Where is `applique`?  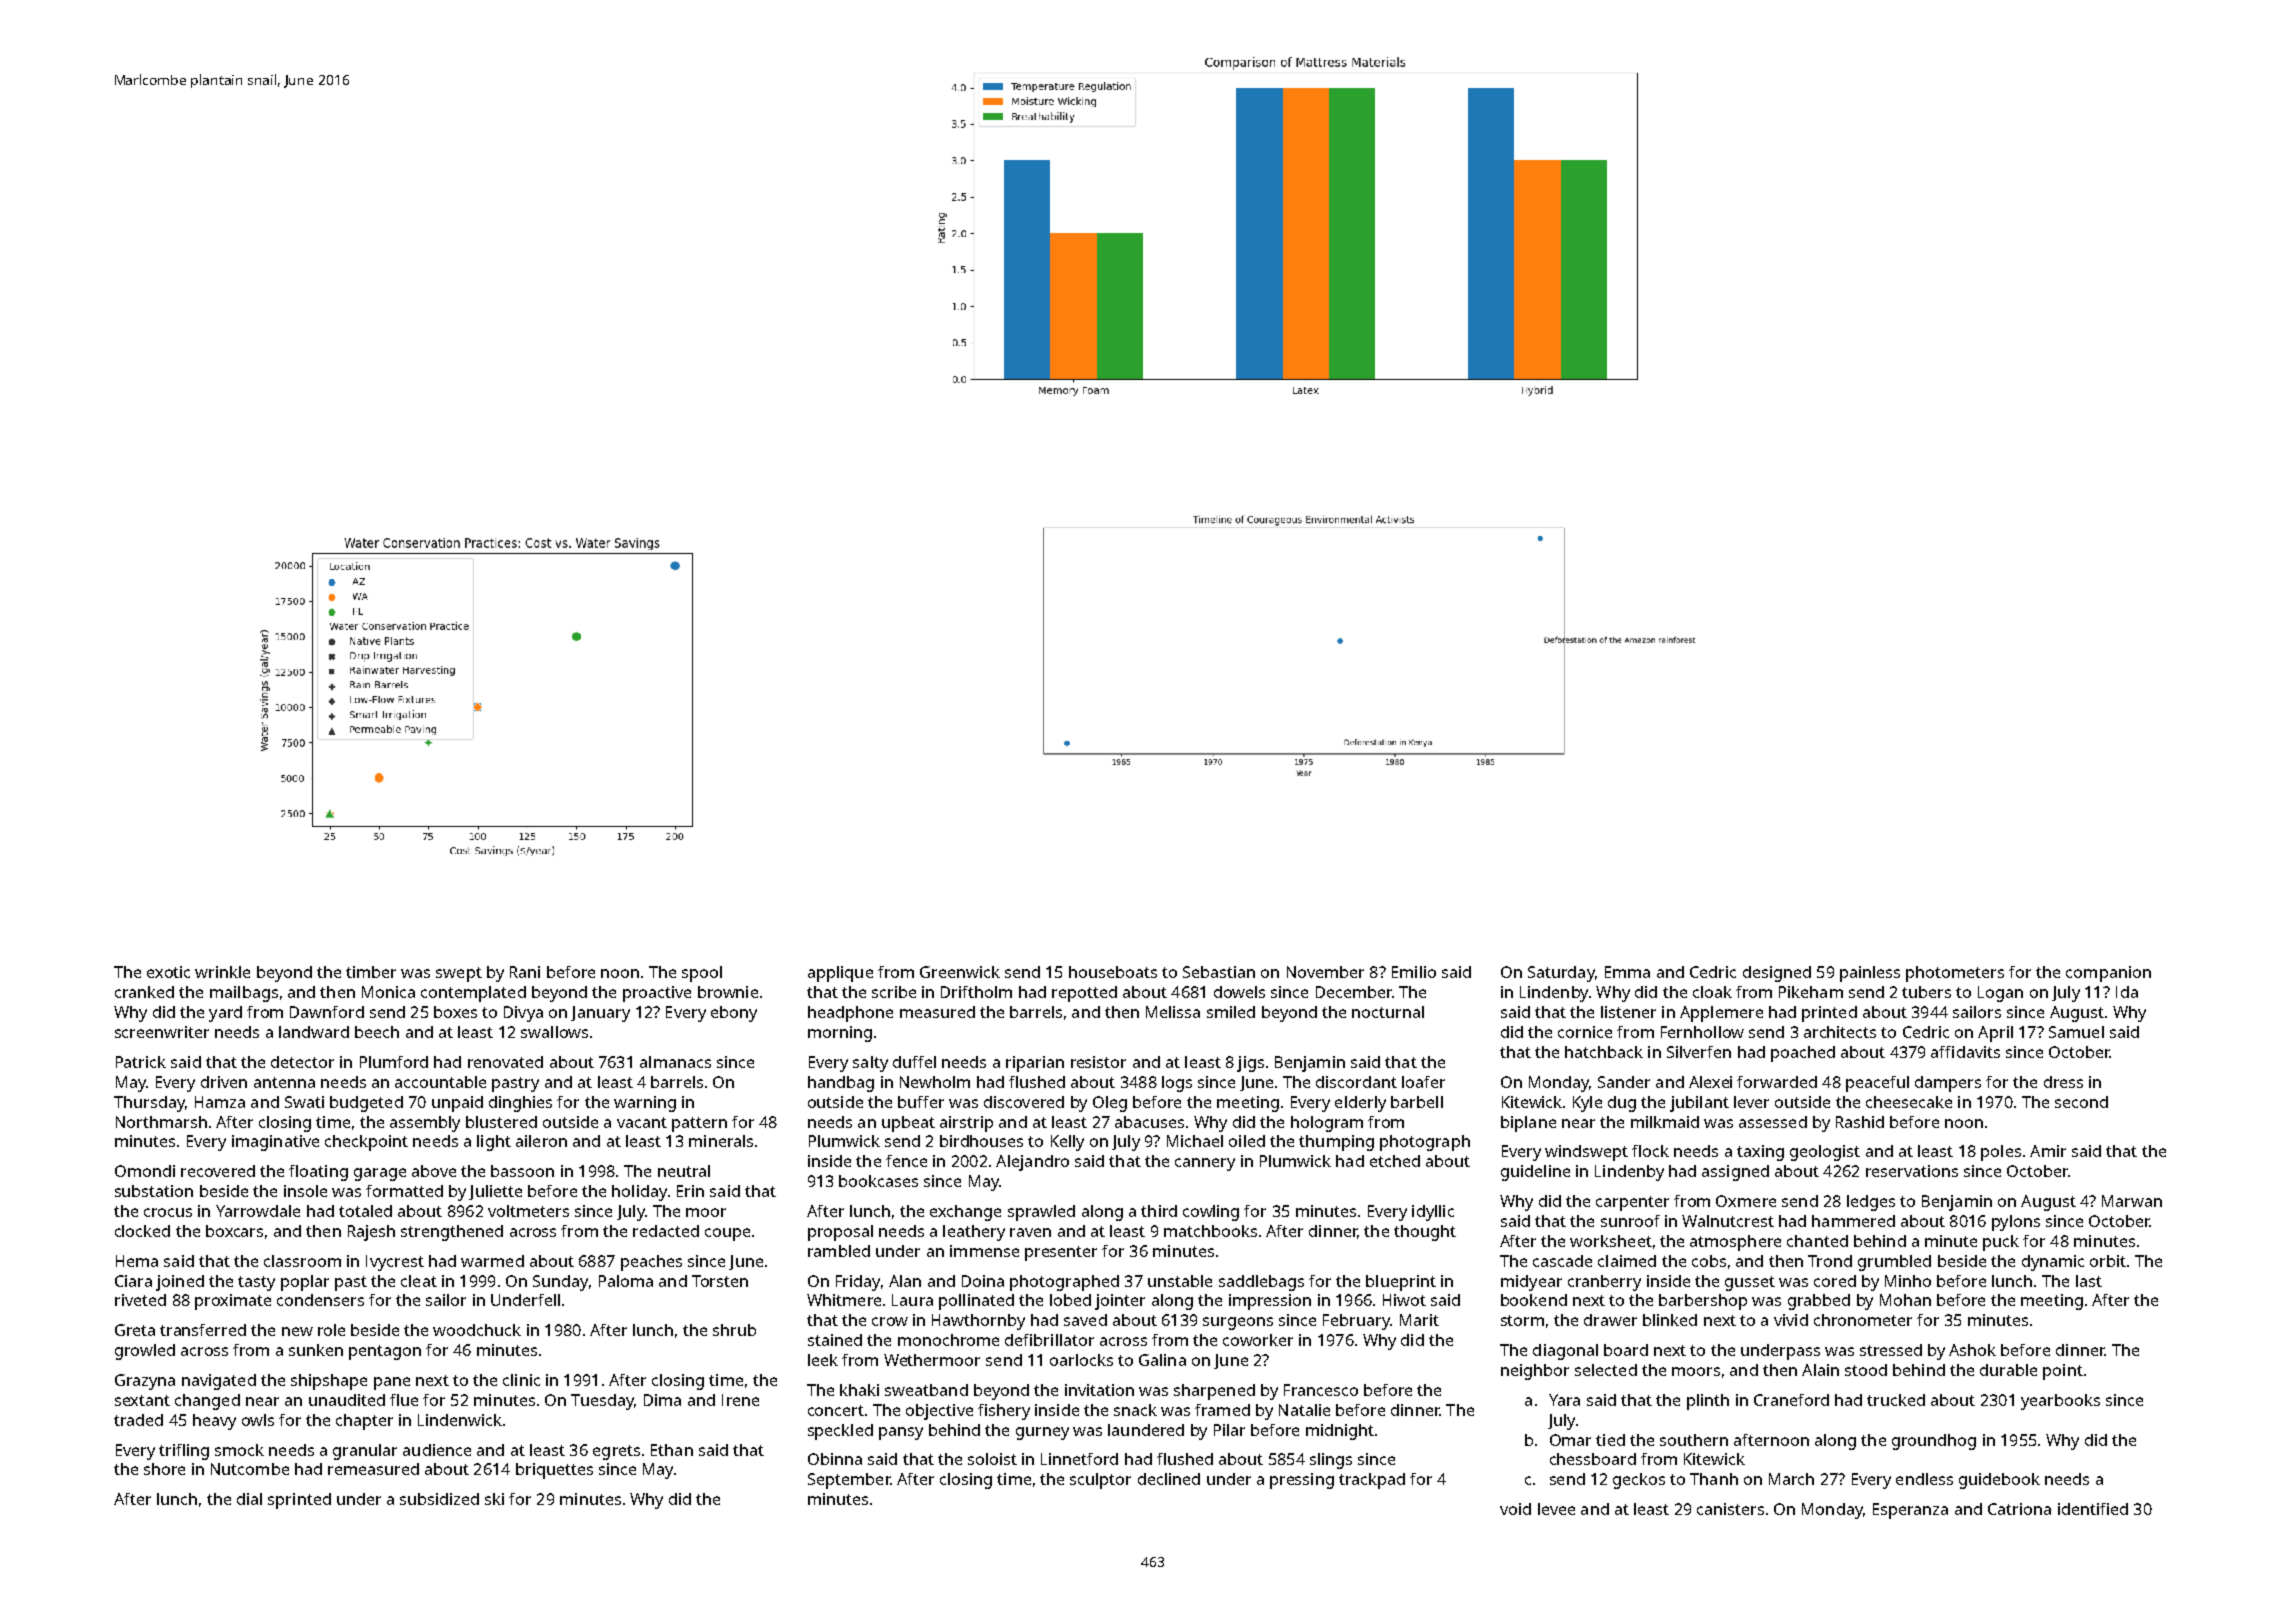
applique is located at coordinates (840, 974).
